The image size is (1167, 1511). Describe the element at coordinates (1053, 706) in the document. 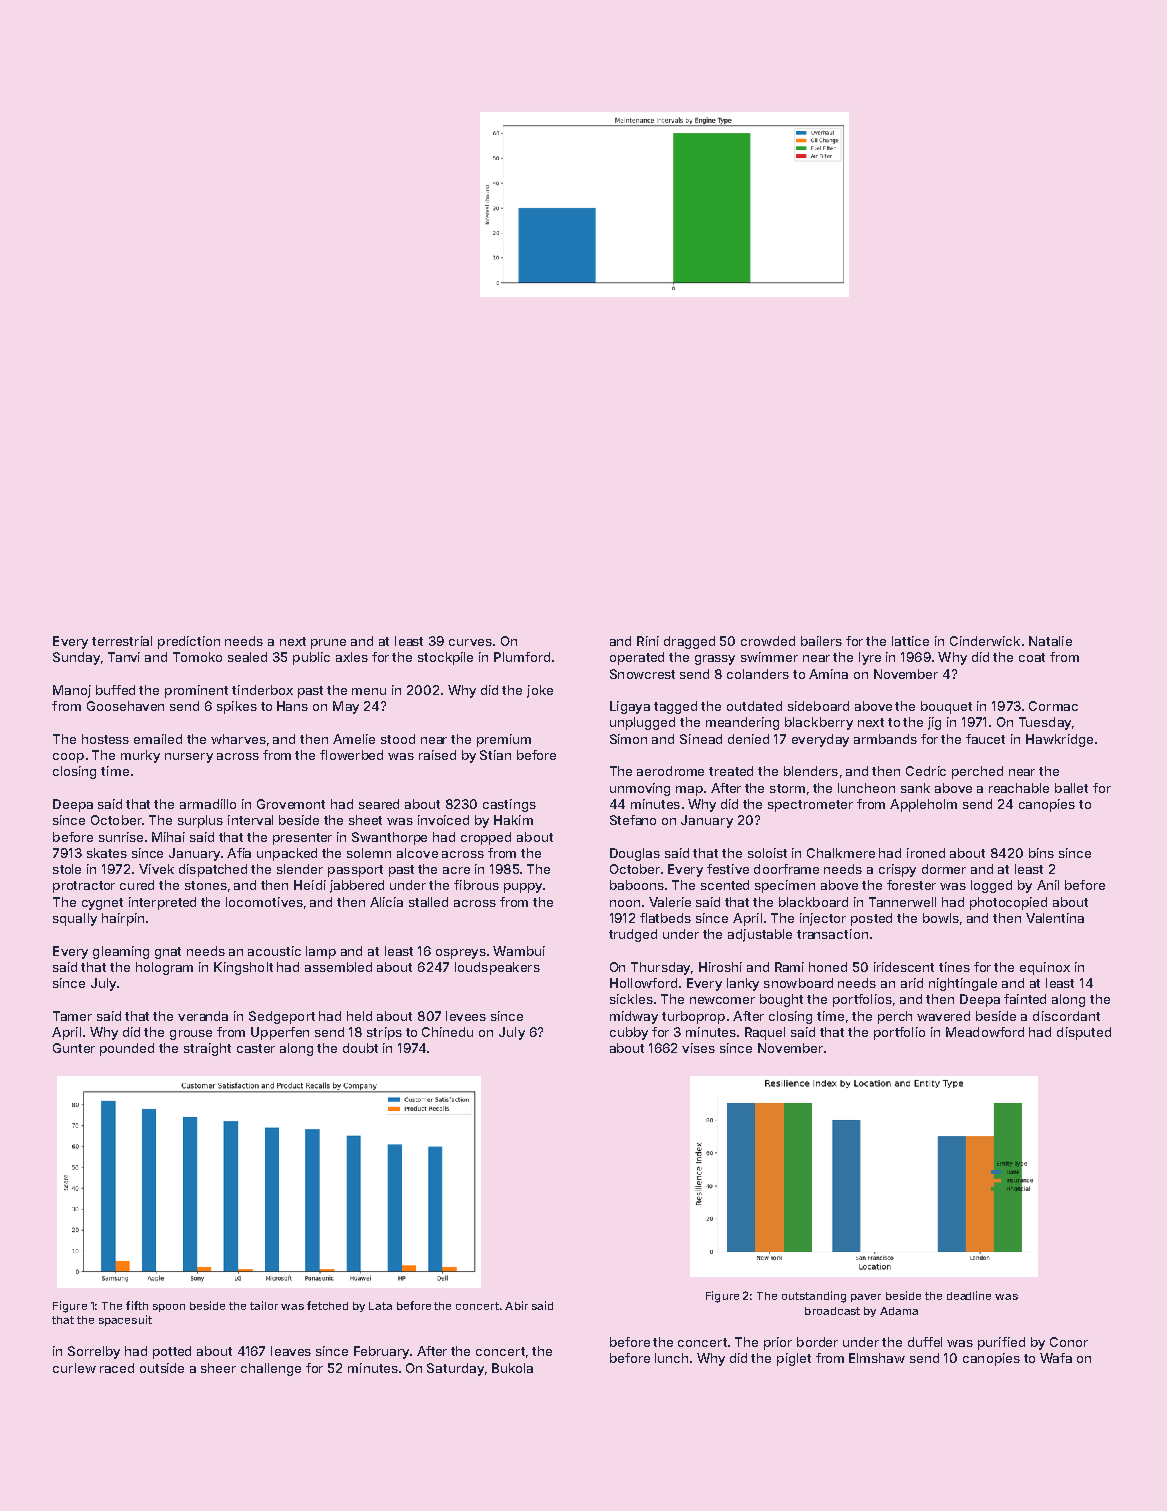

I see `Cormac` at that location.
